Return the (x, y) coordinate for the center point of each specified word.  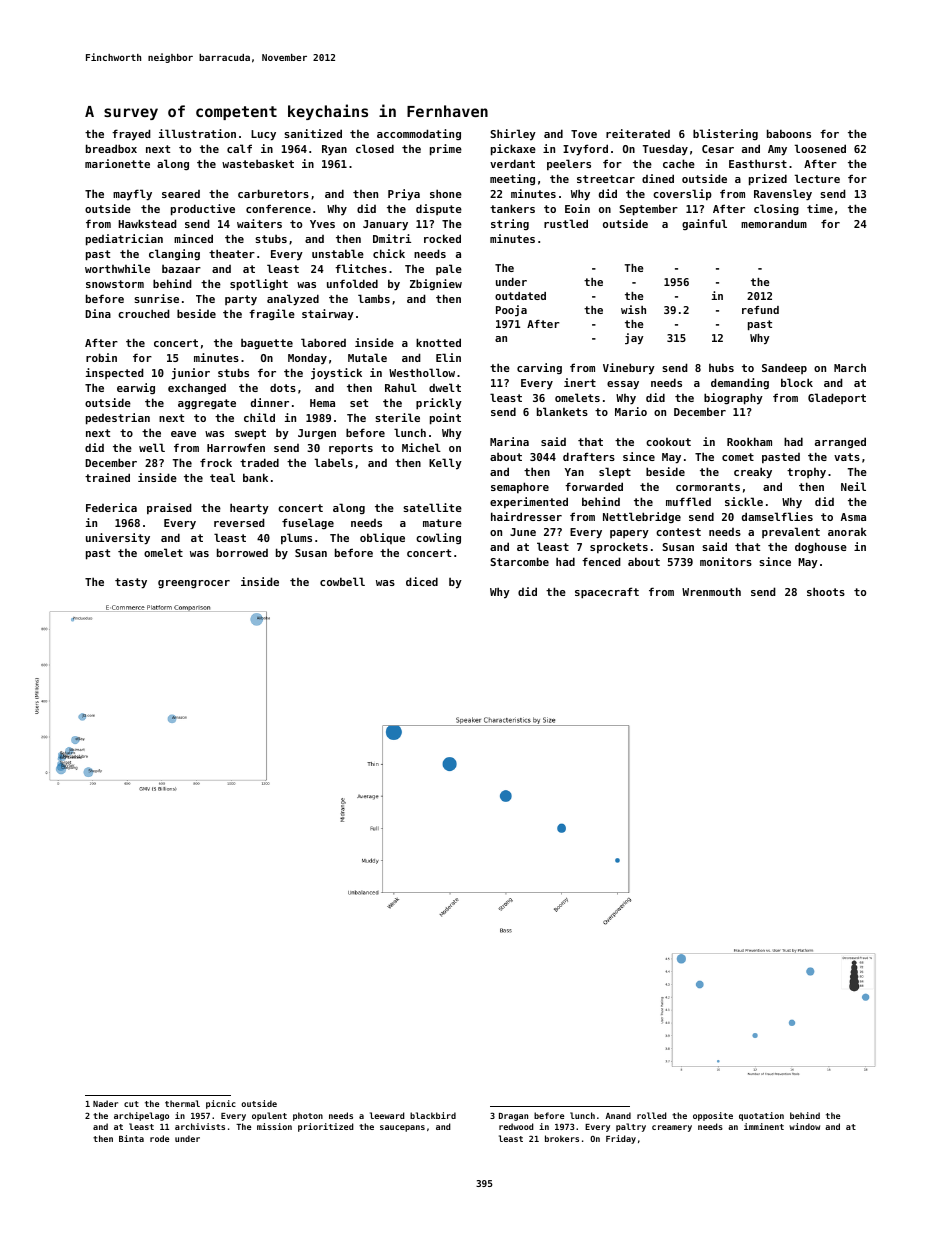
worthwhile (117, 268)
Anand (618, 1115)
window (804, 1126)
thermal (182, 1103)
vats (847, 457)
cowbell (342, 581)
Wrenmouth (711, 591)
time (820, 208)
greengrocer (194, 584)
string (510, 224)
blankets (562, 411)
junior (191, 374)
